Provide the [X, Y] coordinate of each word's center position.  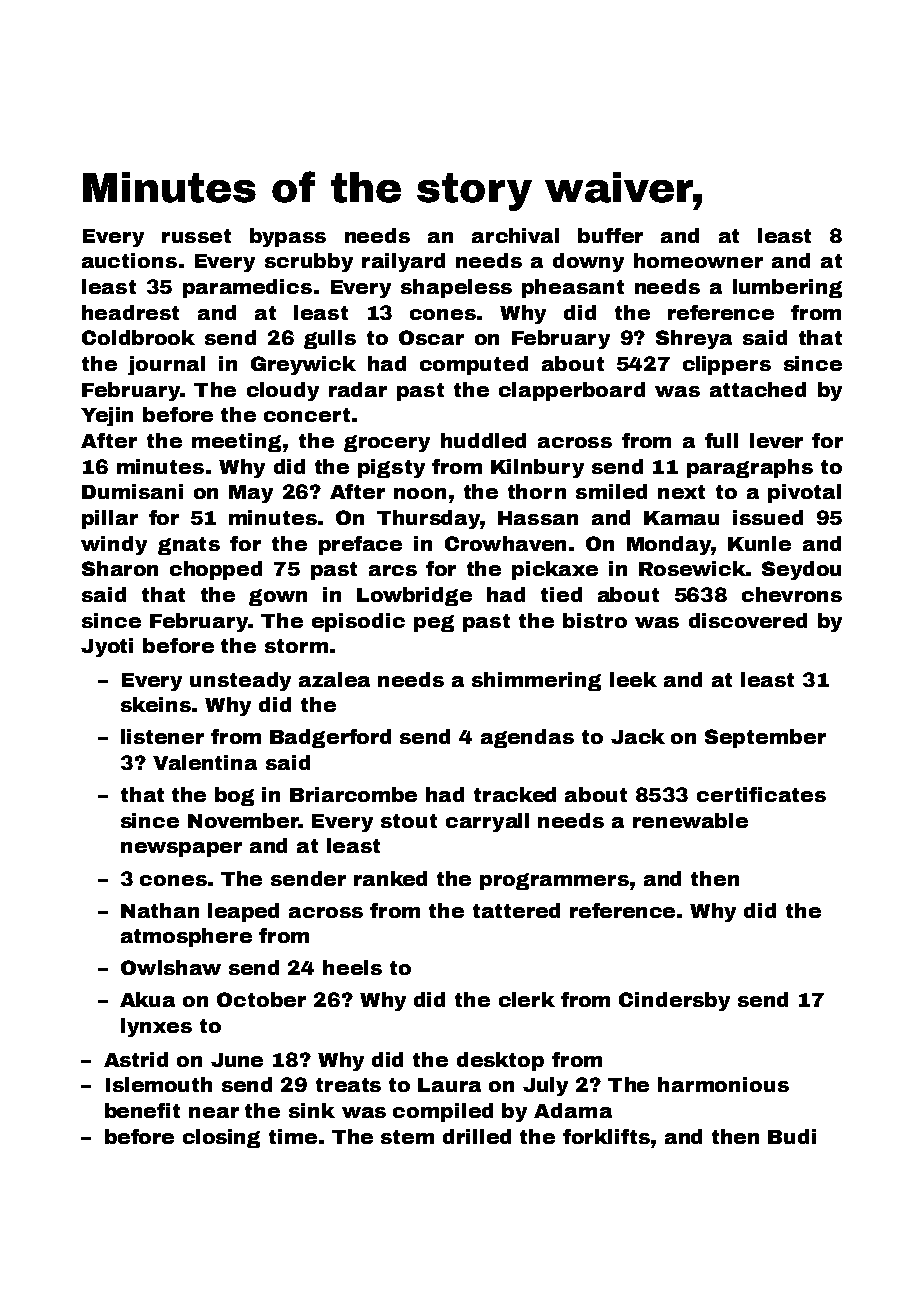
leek [633, 679]
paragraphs [750, 468]
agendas [527, 738]
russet [196, 236]
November [243, 820]
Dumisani [132, 491]
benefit [142, 1110]
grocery [387, 443]
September [765, 738]
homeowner [698, 260]
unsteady [240, 681]
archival [515, 235]
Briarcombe [353, 794]
